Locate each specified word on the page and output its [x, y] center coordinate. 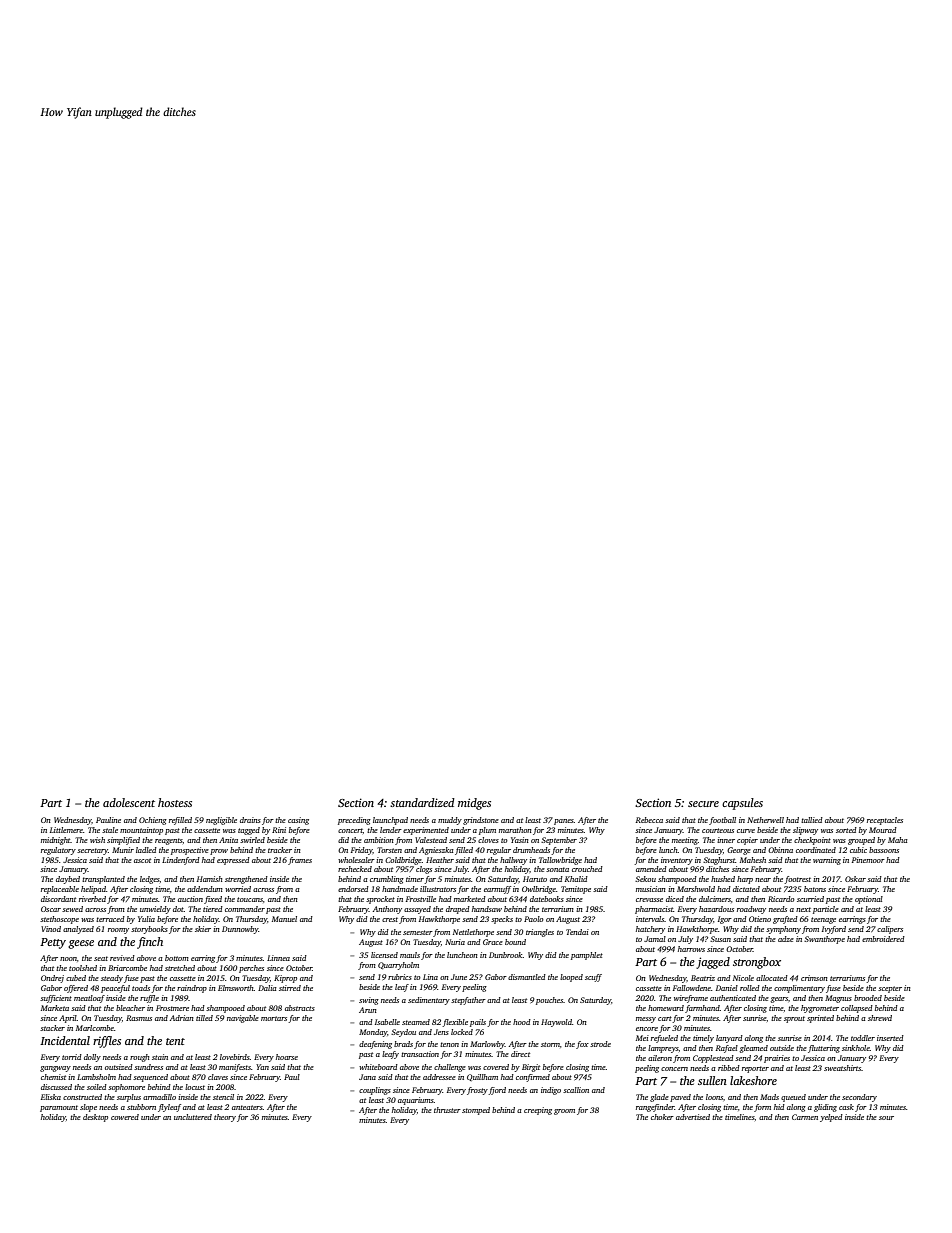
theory [225, 1118]
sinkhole [856, 1048]
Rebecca [649, 820]
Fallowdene [692, 988]
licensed [384, 955]
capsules [742, 804]
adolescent [129, 802]
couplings [375, 1091]
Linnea [278, 958]
